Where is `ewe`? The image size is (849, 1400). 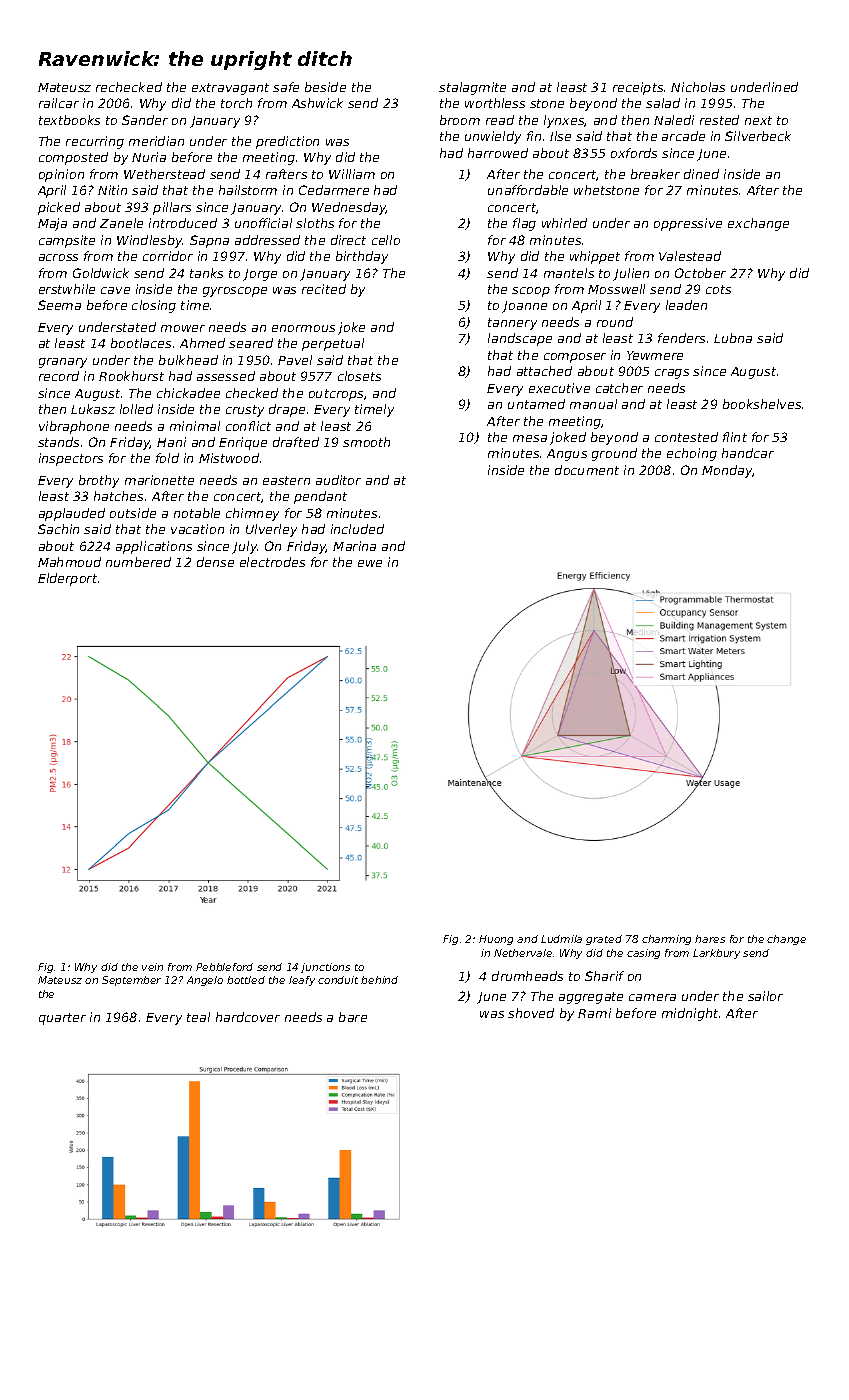
ewe is located at coordinates (370, 563).
